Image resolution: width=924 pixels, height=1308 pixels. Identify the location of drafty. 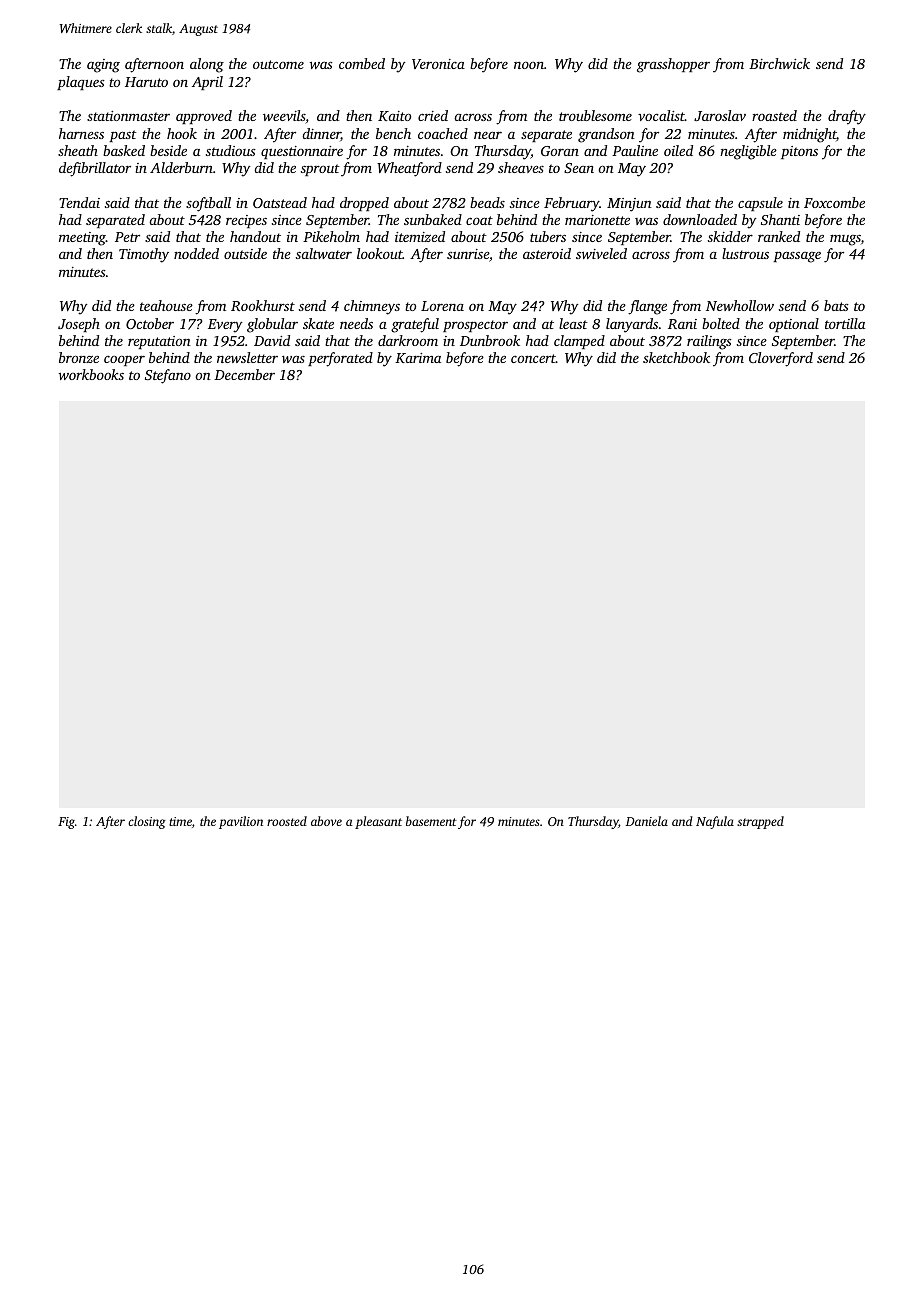
(847, 117).
